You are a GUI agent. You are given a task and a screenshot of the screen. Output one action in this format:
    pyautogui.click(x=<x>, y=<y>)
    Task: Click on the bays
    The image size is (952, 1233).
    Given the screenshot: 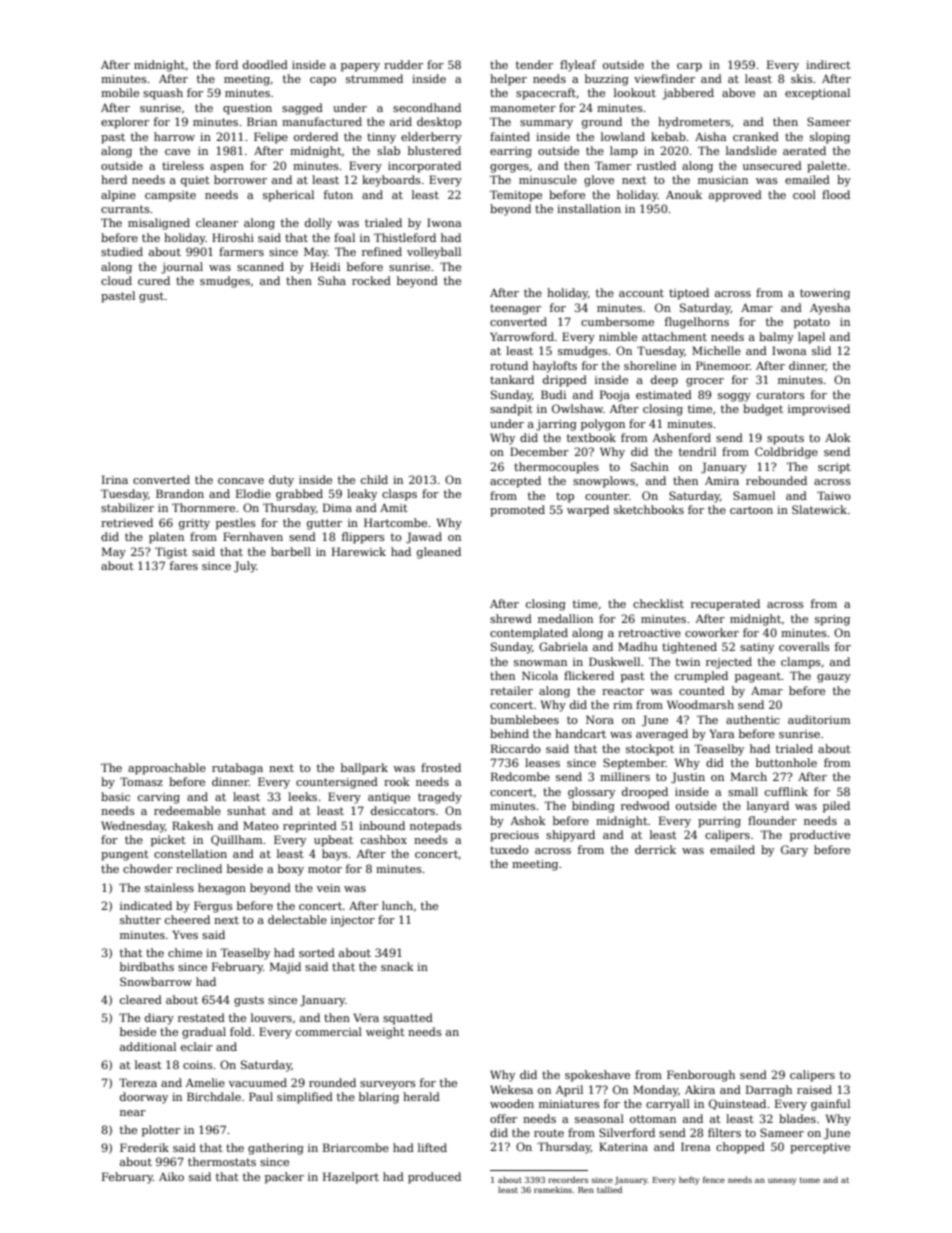 What is the action you would take?
    pyautogui.click(x=335, y=855)
